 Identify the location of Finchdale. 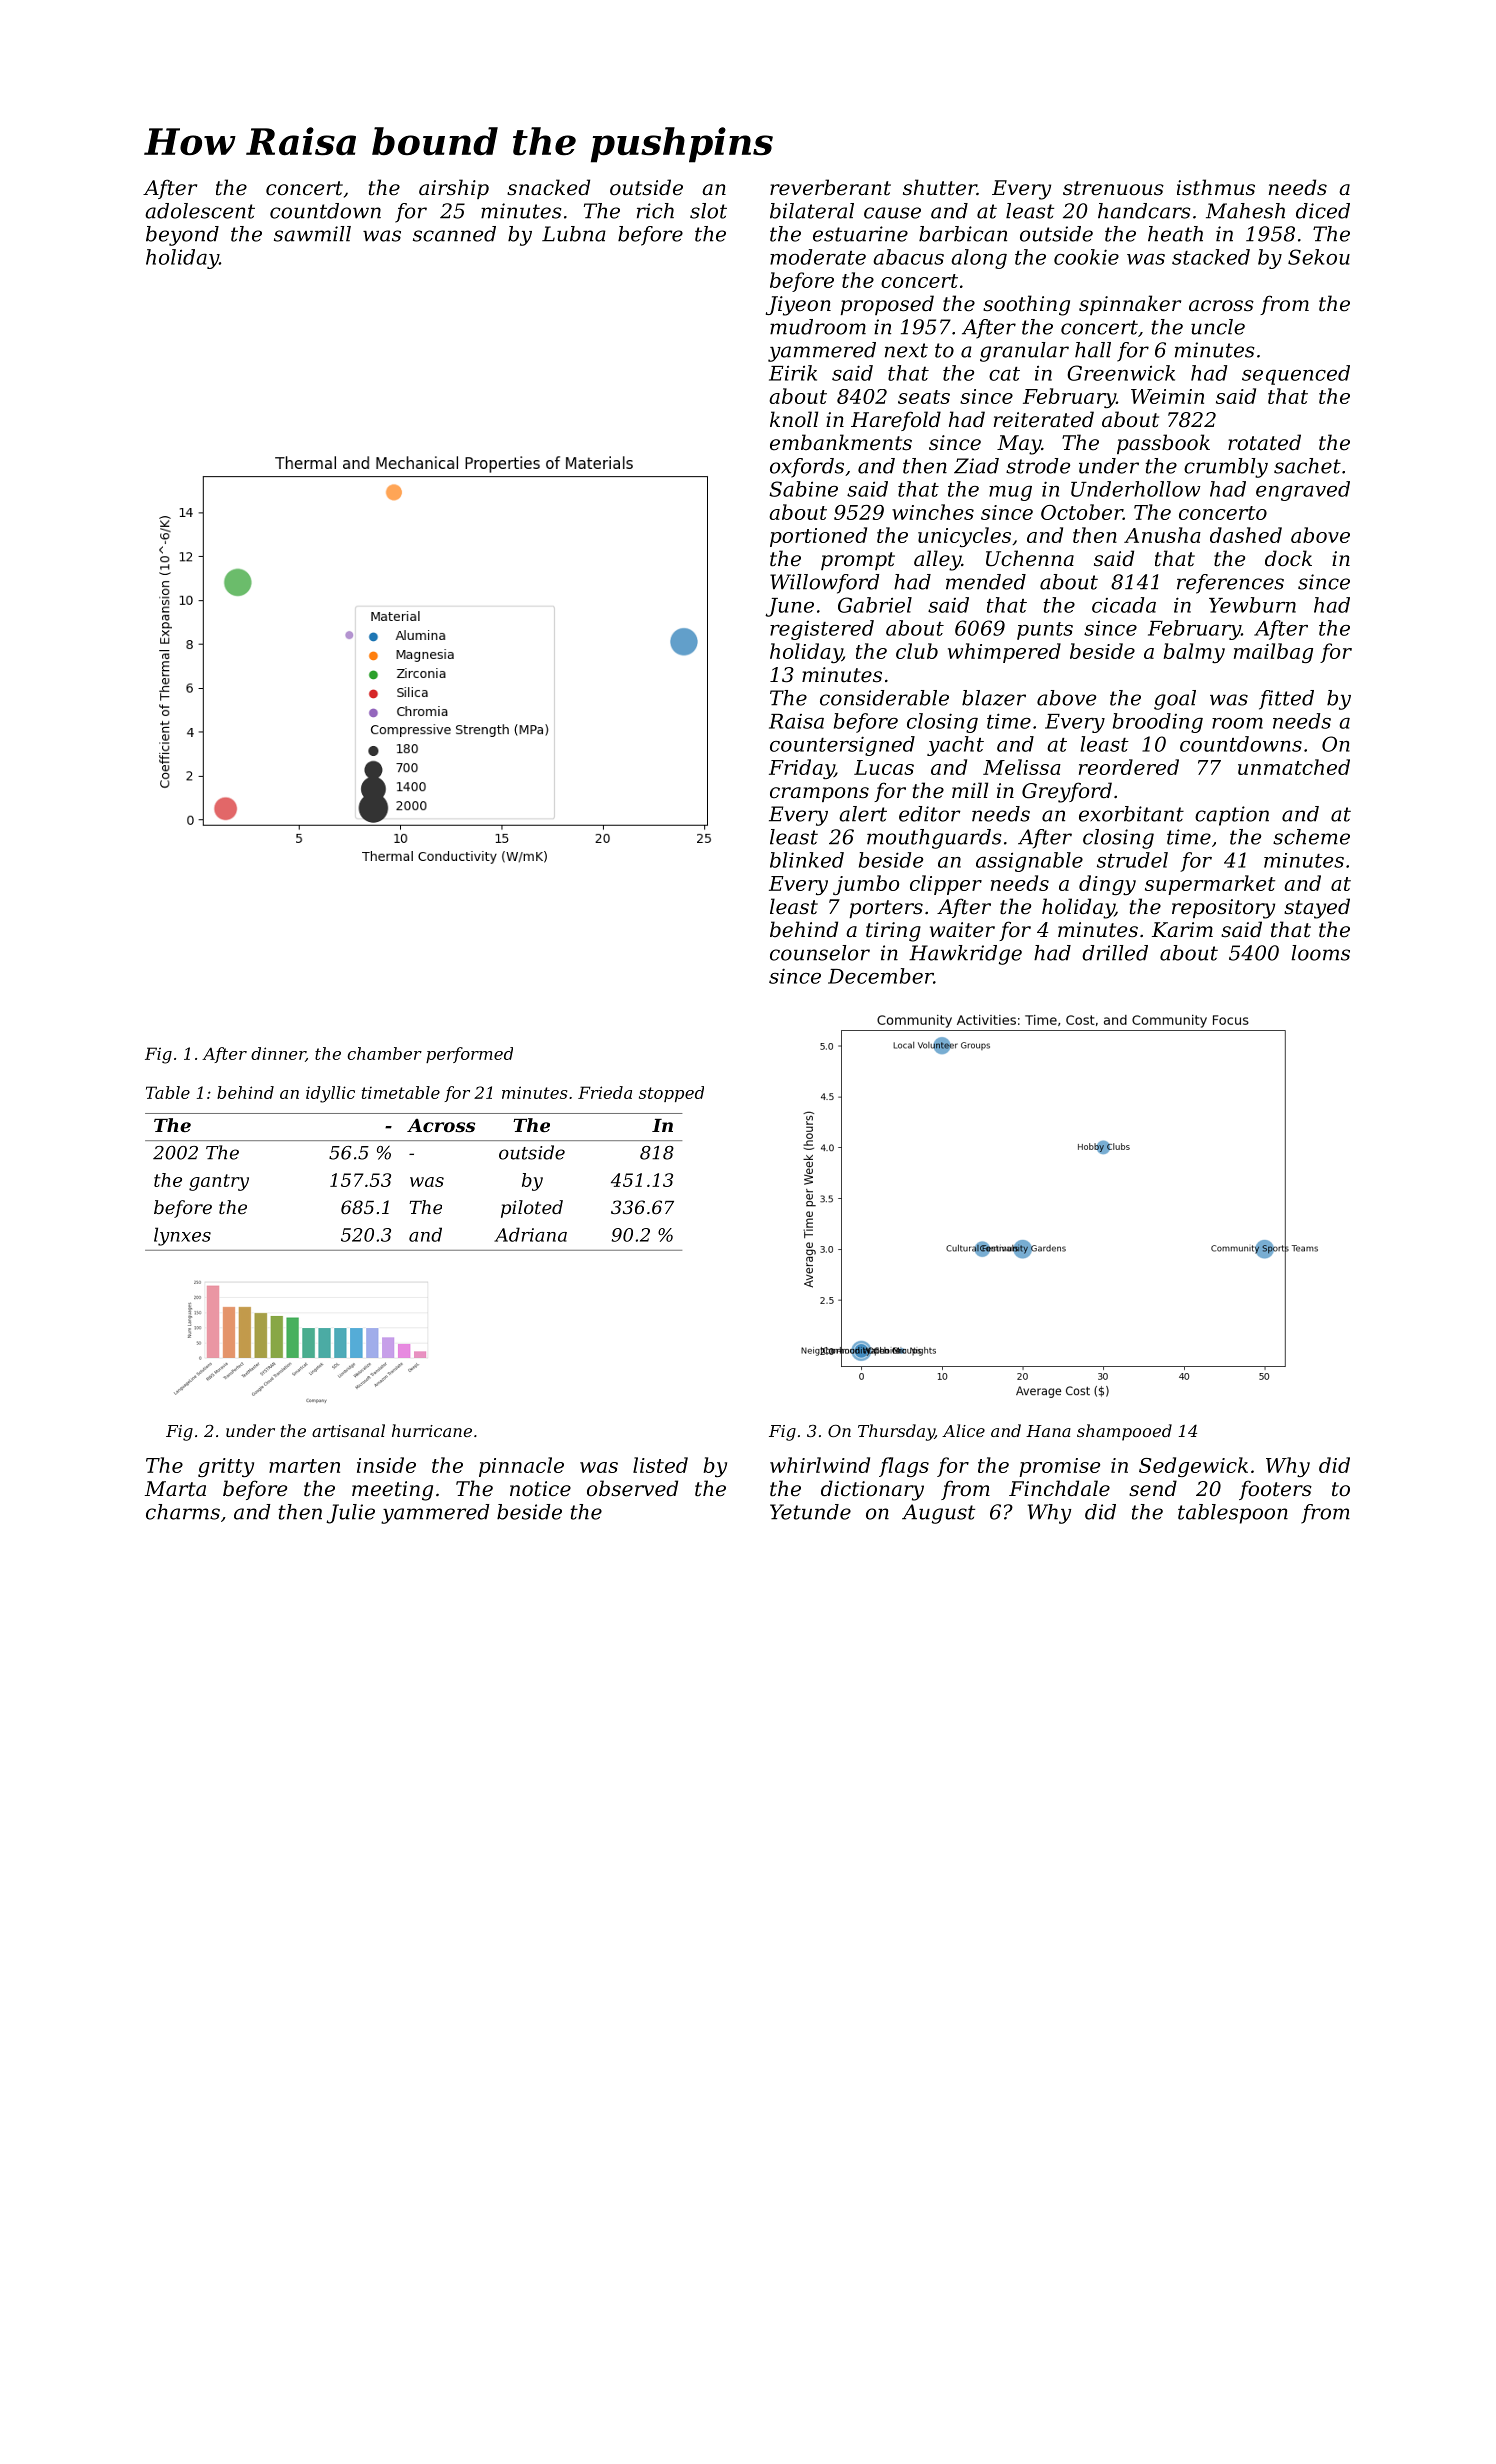
(1059, 1488).
